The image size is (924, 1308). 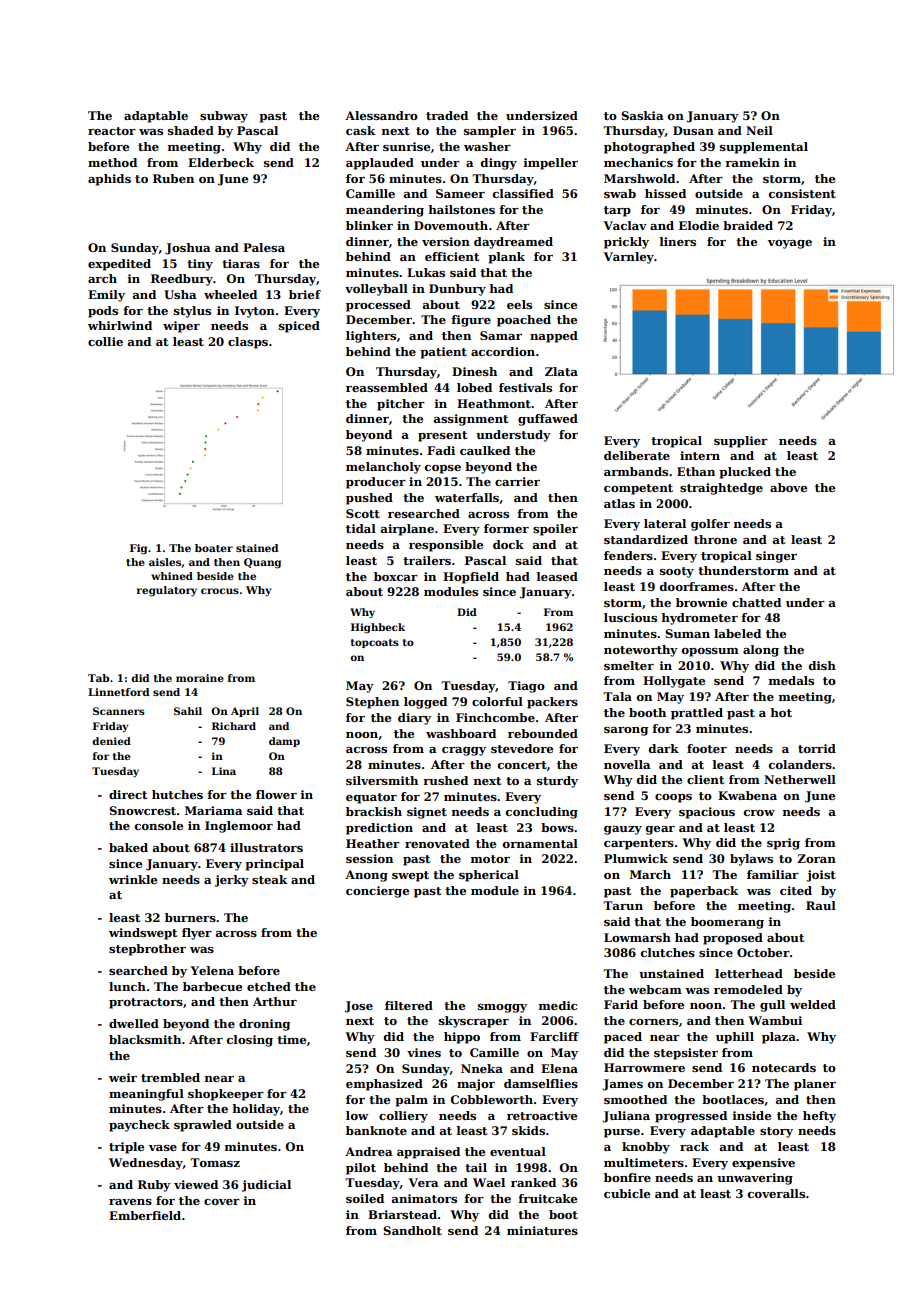 I want to click on sprig, so click(x=783, y=844).
